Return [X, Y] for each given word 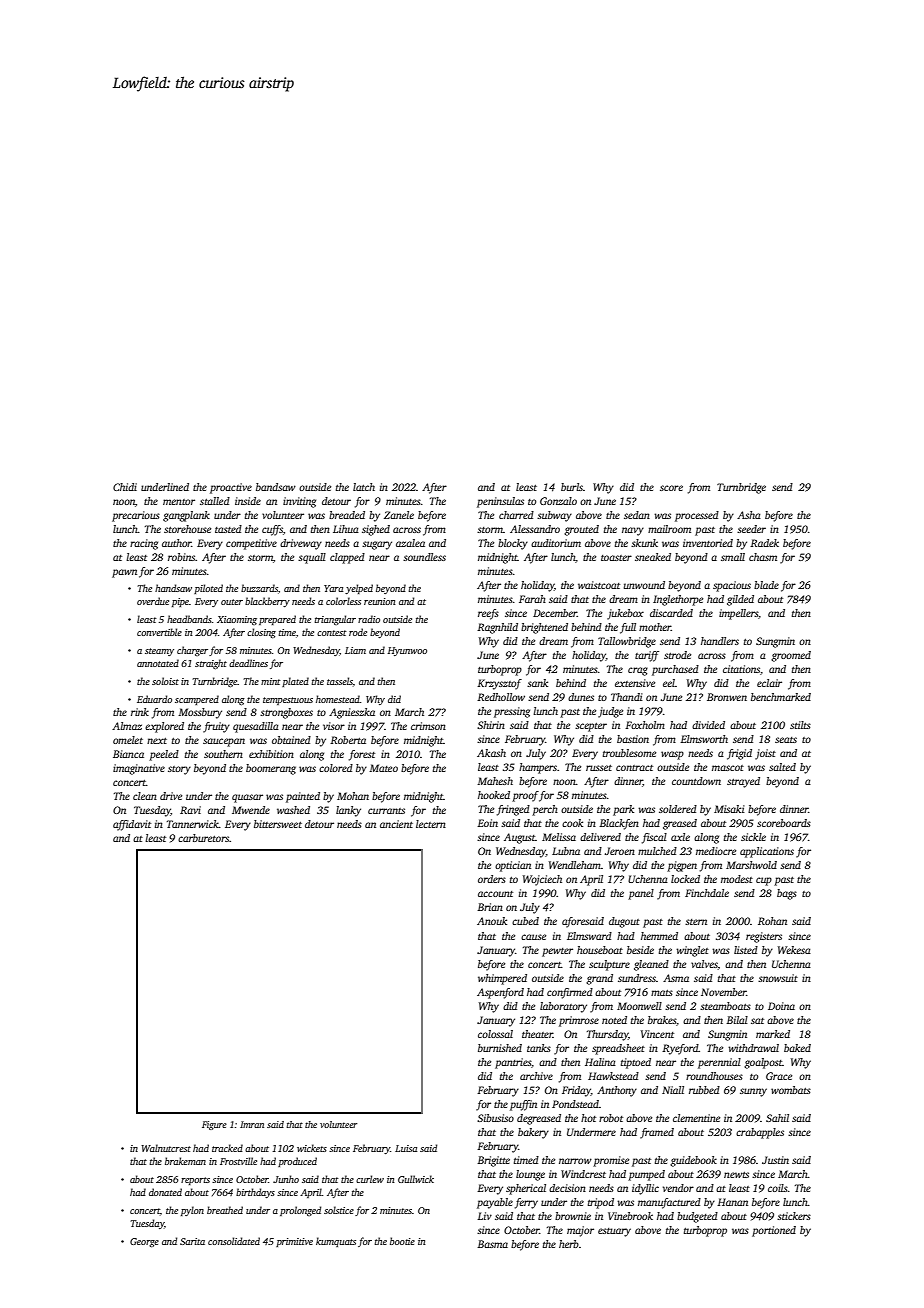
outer [232, 602]
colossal [495, 1034]
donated [165, 1192]
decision [567, 1188]
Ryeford [680, 1049]
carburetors [203, 838]
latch [364, 487]
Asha [749, 515]
